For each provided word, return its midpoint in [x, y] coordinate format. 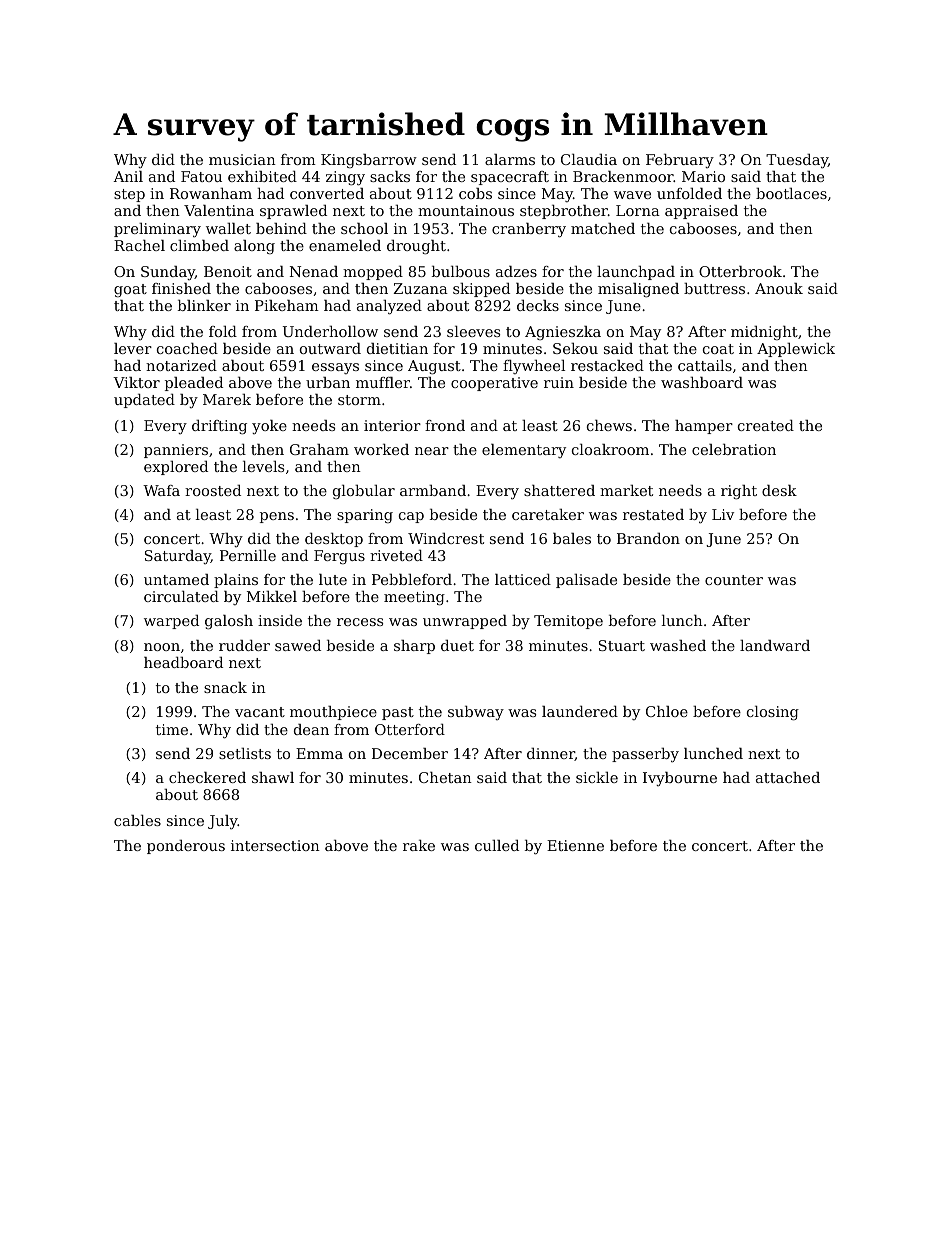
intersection [275, 845]
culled [497, 845]
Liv [723, 514]
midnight [764, 333]
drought [416, 247]
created [766, 425]
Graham [319, 449]
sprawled [293, 212]
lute [333, 579]
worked [381, 449]
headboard [183, 662]
